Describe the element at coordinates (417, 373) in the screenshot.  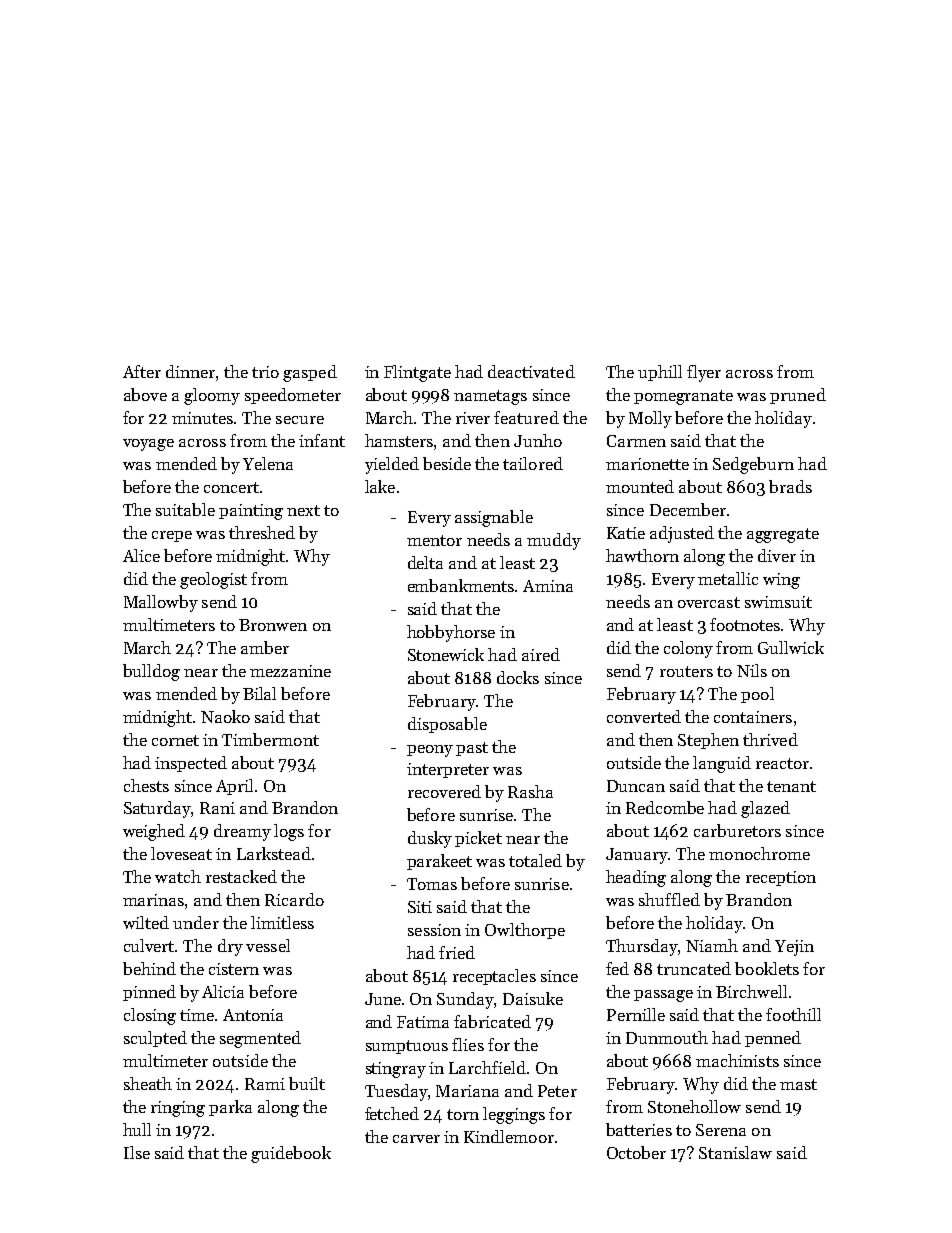
I see `Flintgate` at that location.
